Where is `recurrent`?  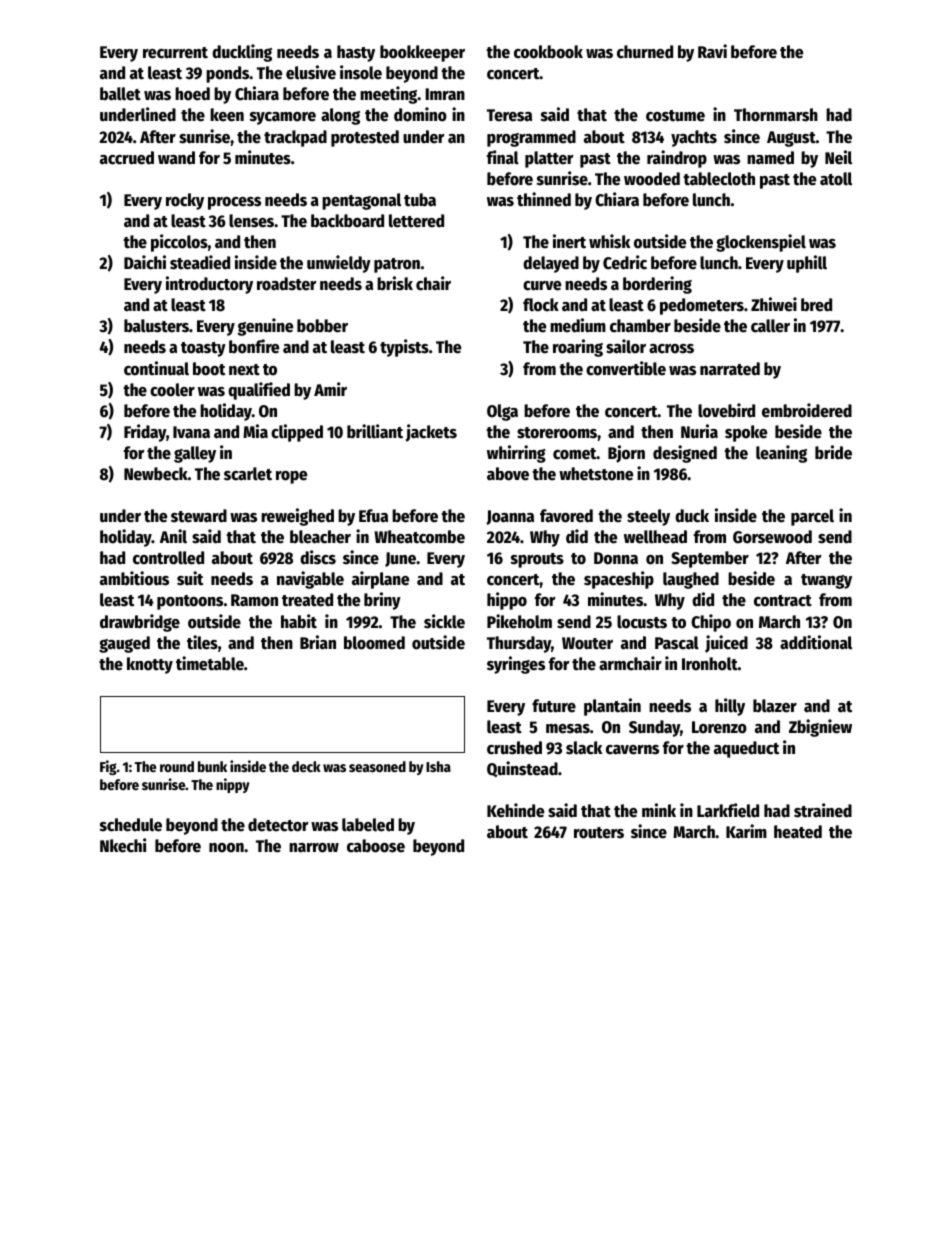
recurrent is located at coordinates (175, 53).
